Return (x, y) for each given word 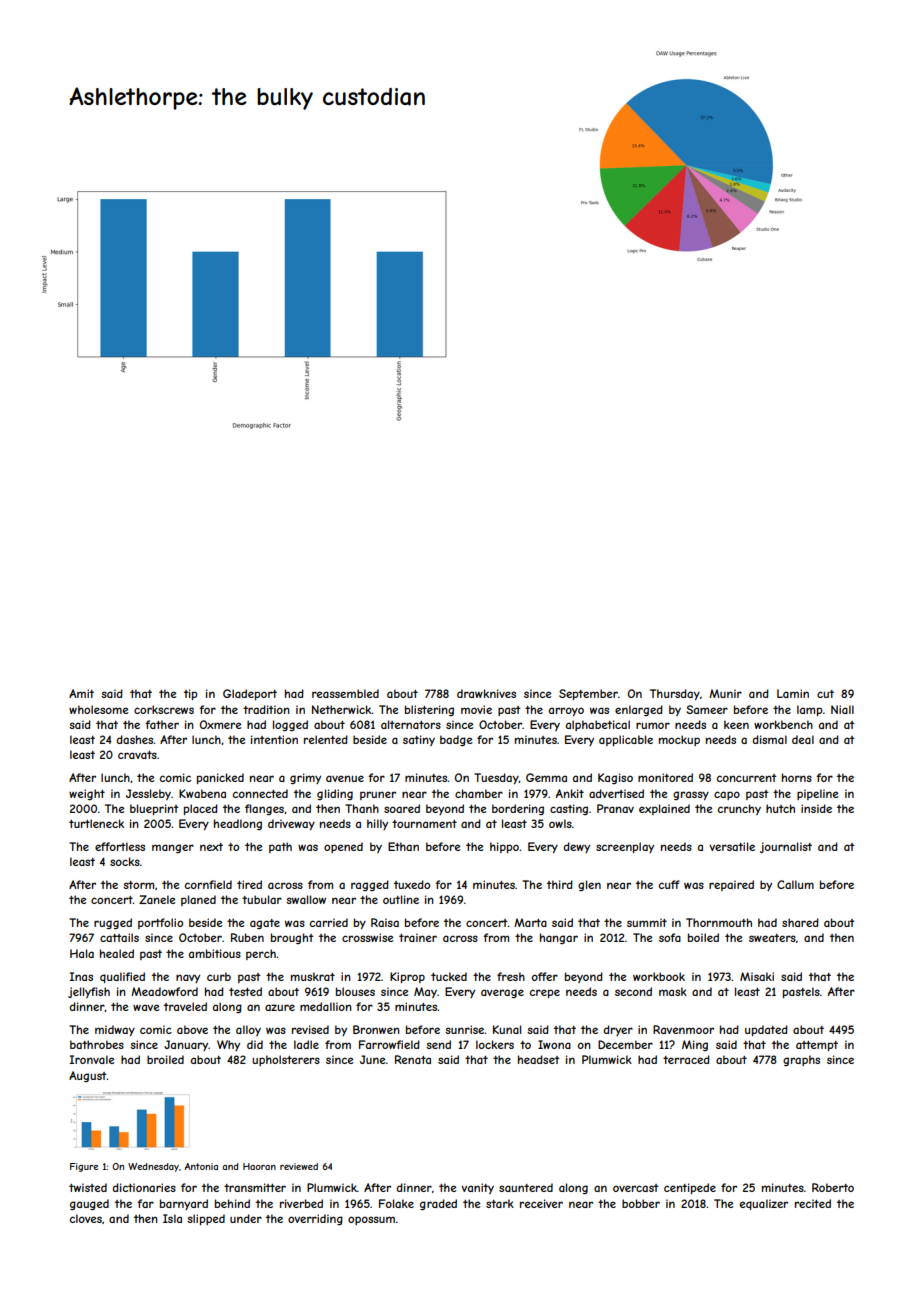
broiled (165, 1059)
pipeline (817, 794)
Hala (82, 953)
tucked (449, 976)
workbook (659, 976)
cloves (86, 1218)
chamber (479, 793)
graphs (801, 1060)
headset (539, 1059)
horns (797, 777)
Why (228, 1045)
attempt (817, 1046)
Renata (413, 1059)
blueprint (154, 809)
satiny (419, 740)
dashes (135, 739)
